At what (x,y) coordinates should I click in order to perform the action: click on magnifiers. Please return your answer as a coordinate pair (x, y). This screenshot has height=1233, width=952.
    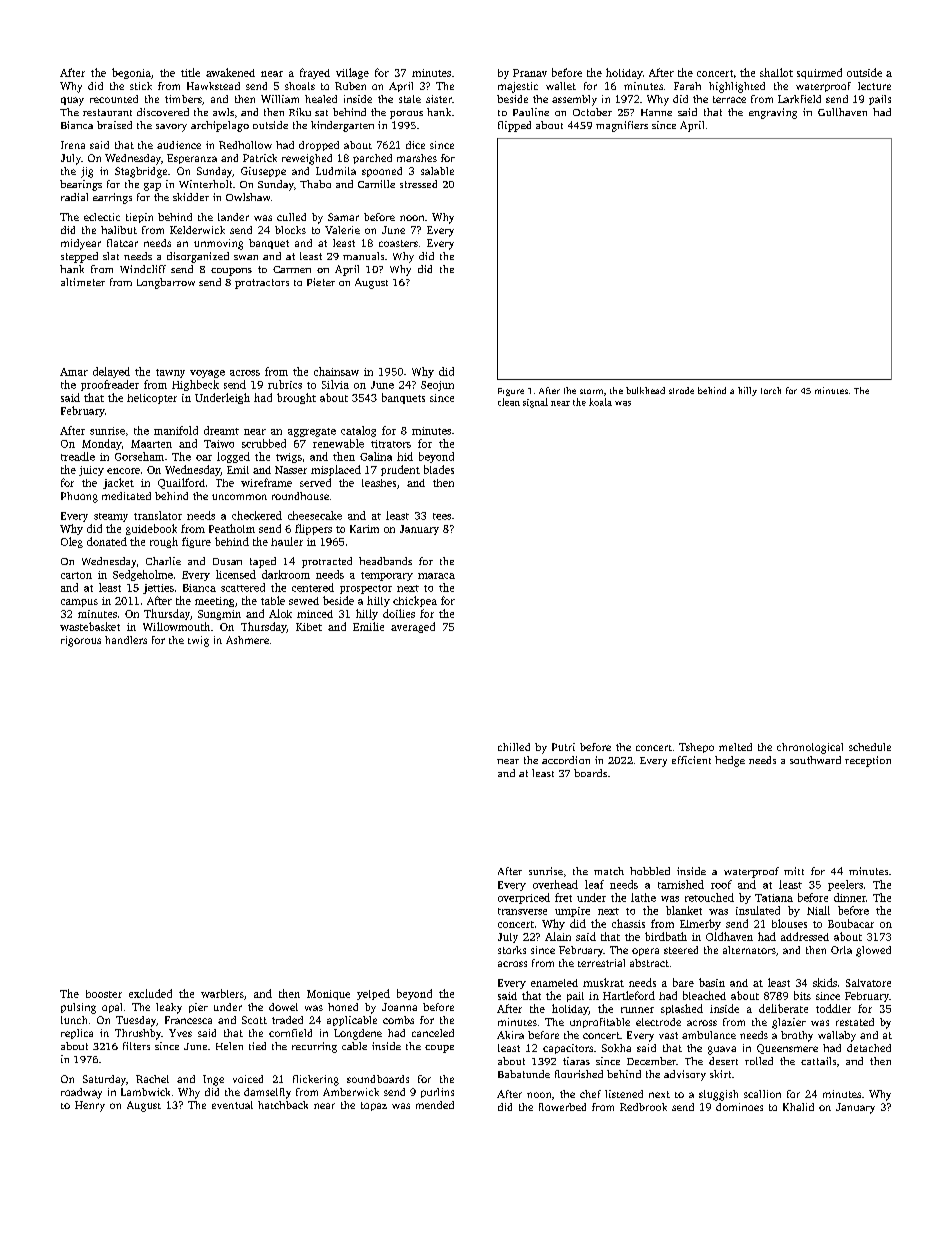
    Looking at the image, I should click on (622, 126).
